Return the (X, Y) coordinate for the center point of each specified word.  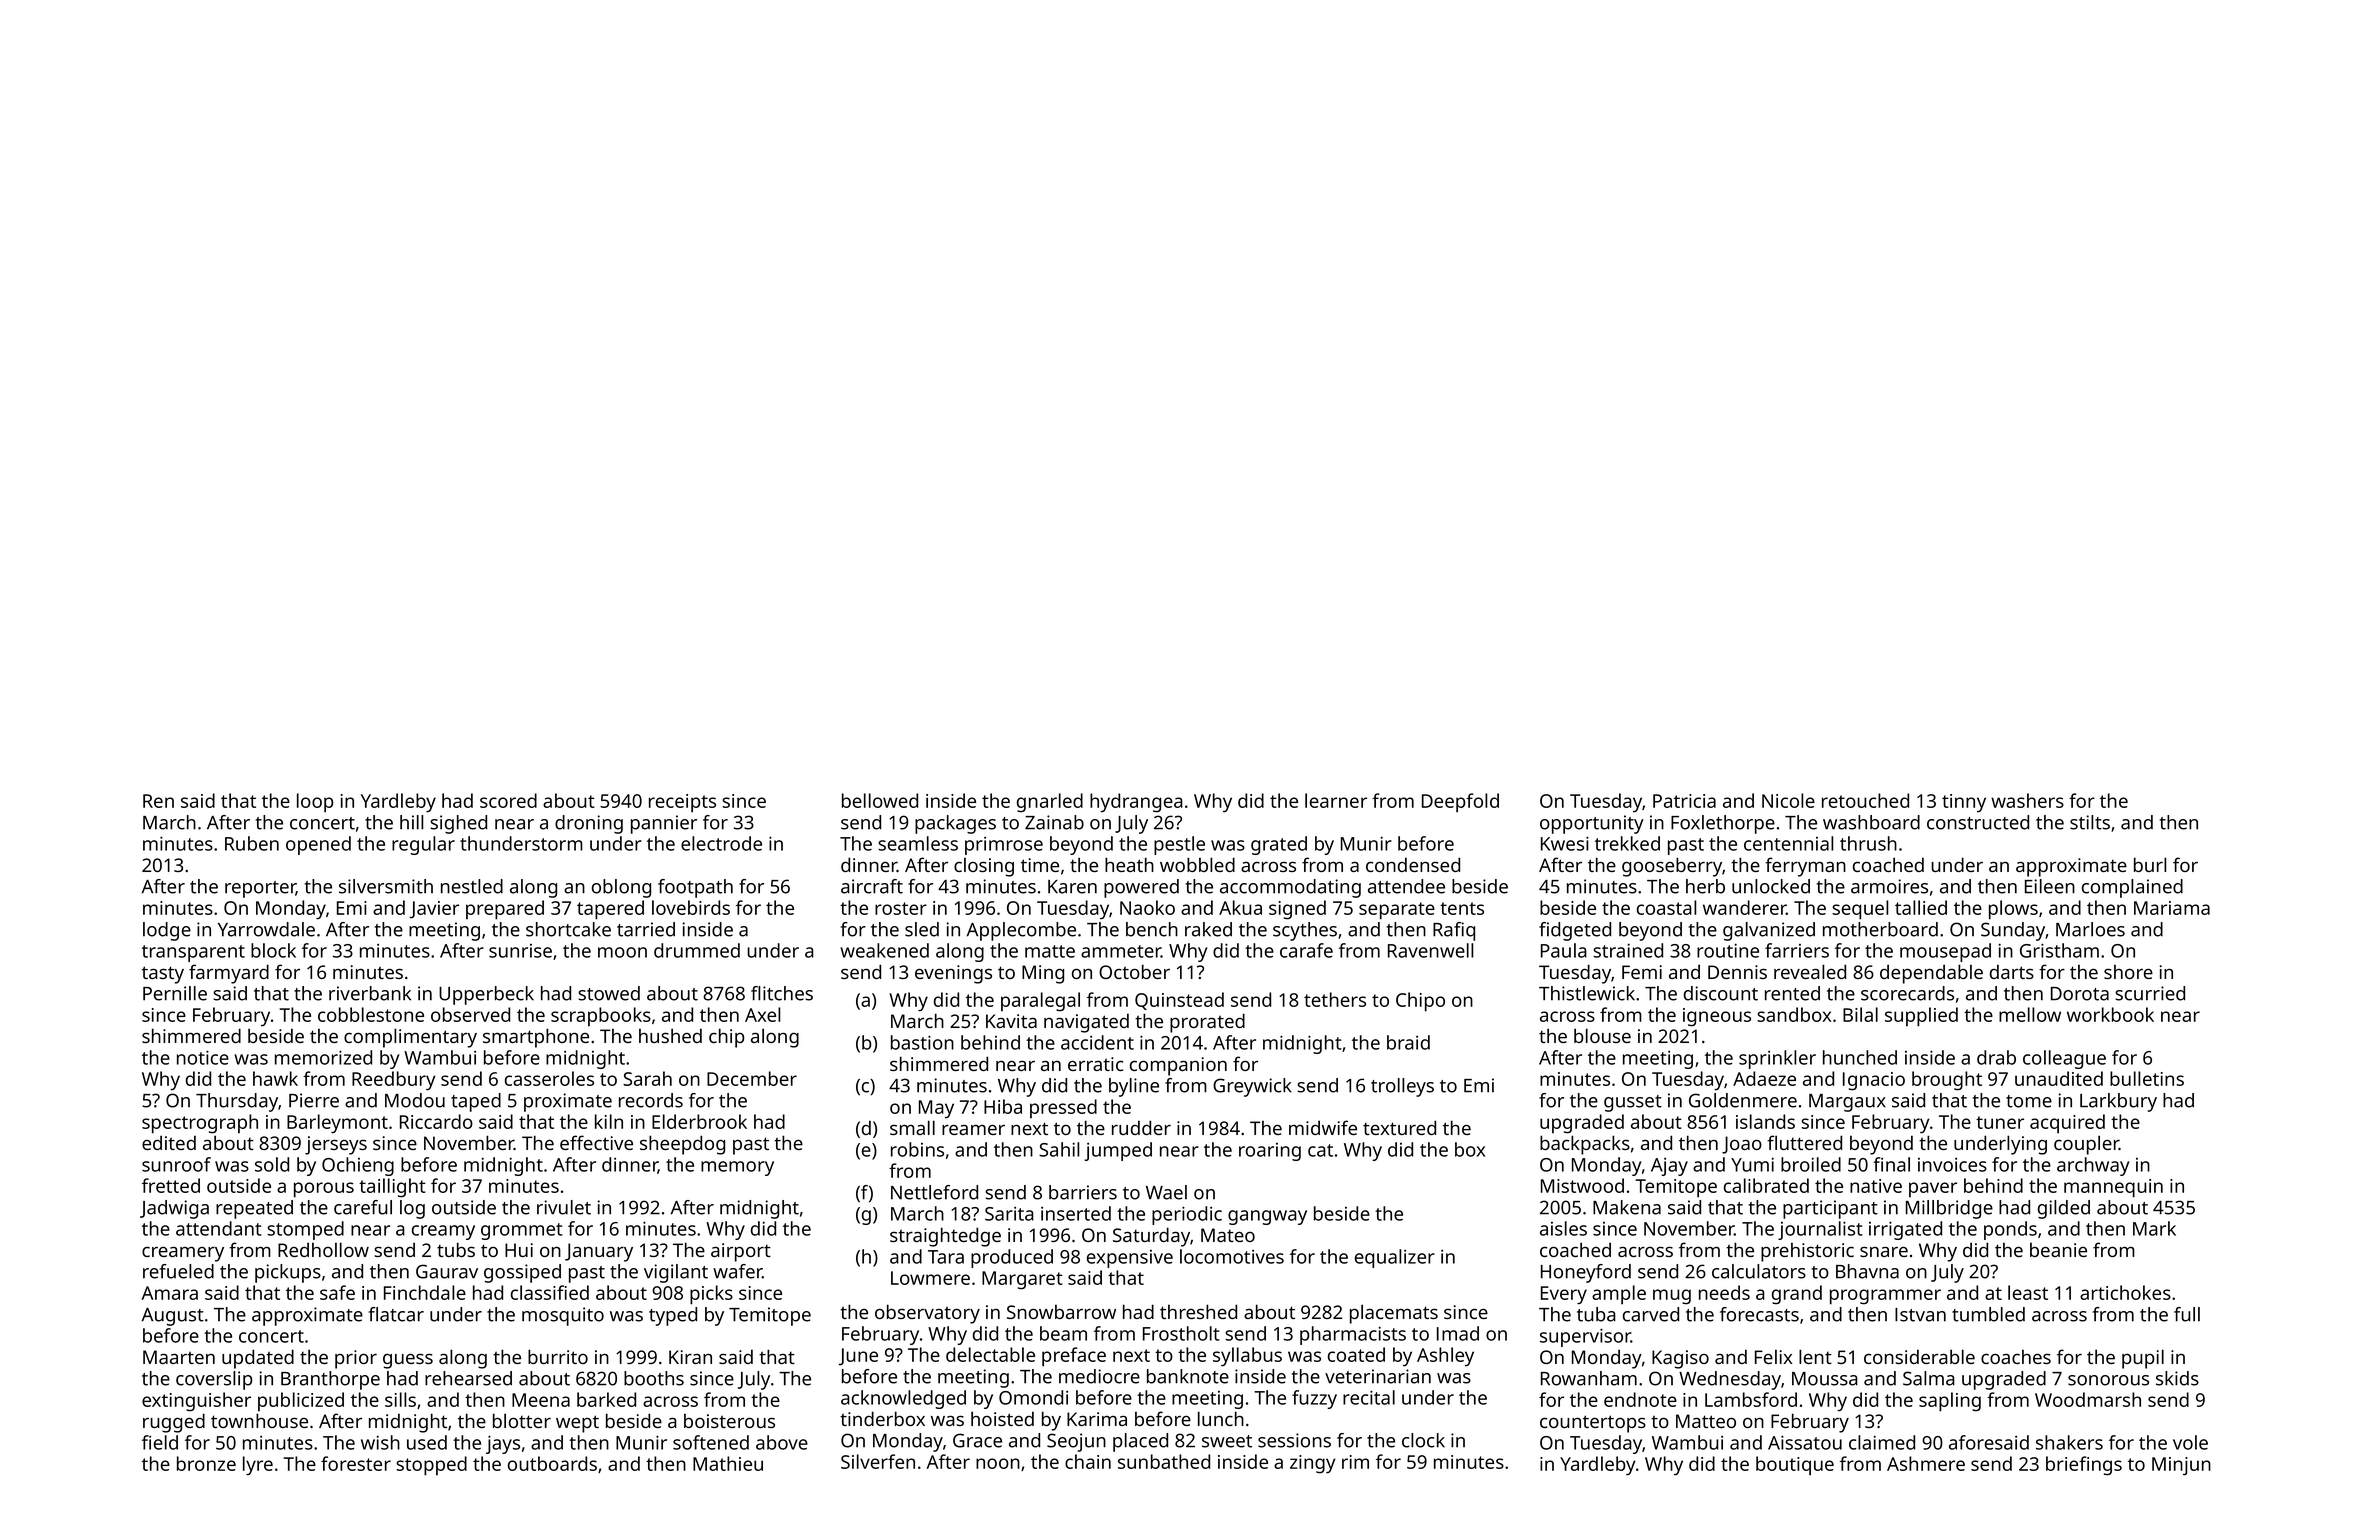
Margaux (1847, 1103)
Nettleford (934, 1192)
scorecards (1907, 993)
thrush (1868, 843)
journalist (1820, 1230)
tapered (610, 910)
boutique (1795, 1465)
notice (203, 1057)
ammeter (1121, 951)
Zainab (1054, 822)
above (782, 1442)
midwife (1323, 1127)
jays (503, 1444)
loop (315, 803)
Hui (519, 1250)
